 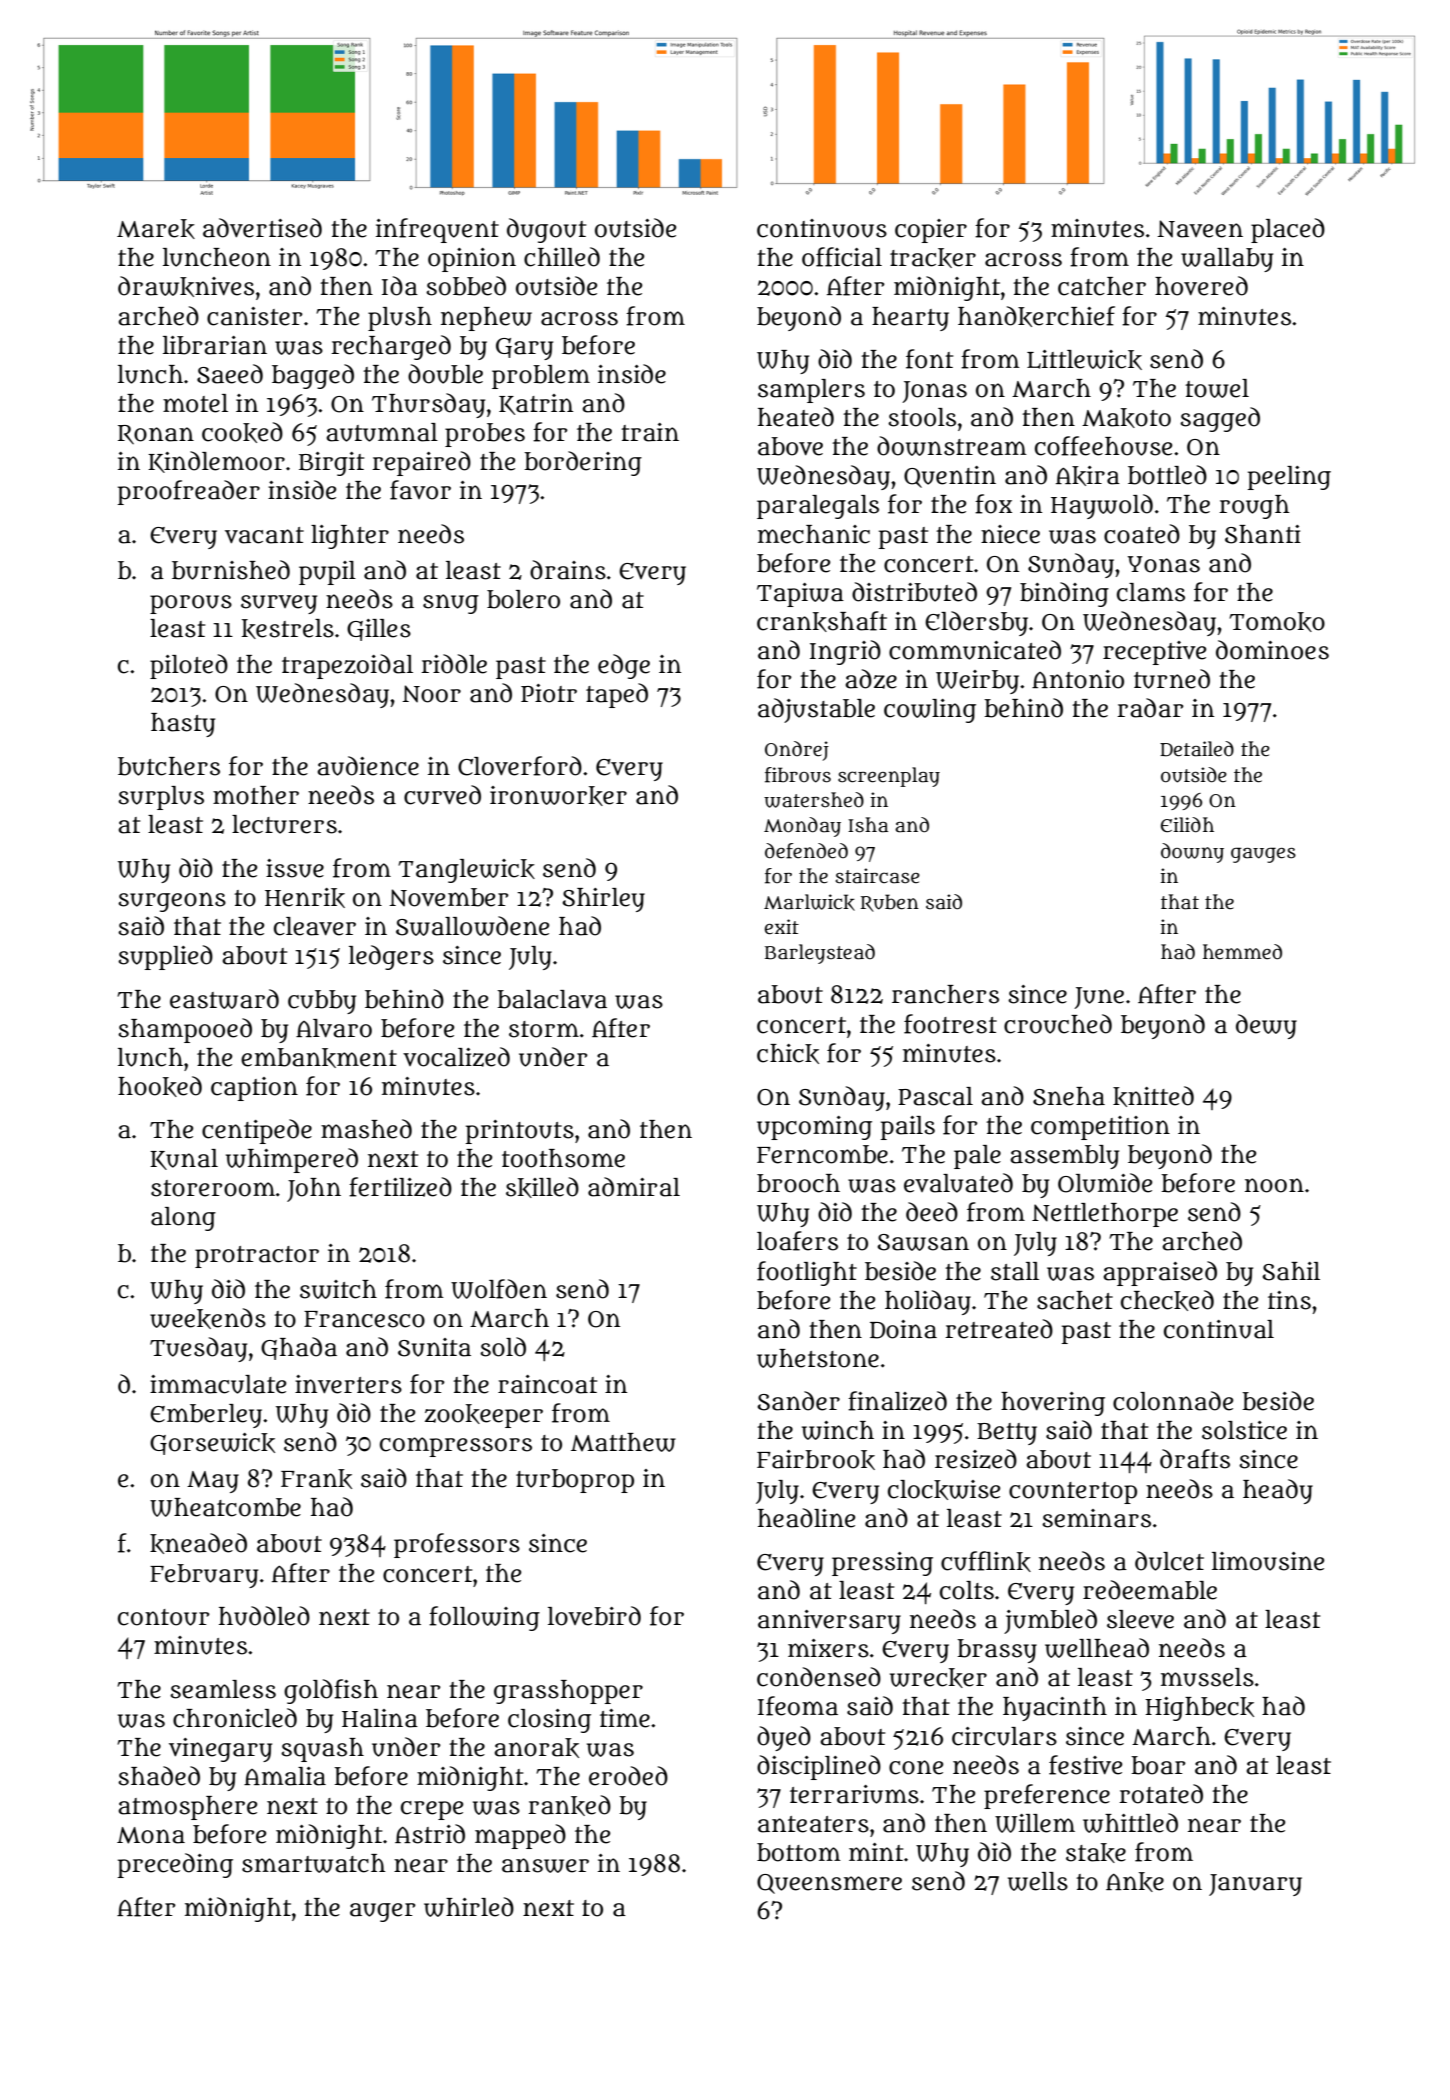 What do you see at coordinates (542, 1187) in the document?
I see `skilled` at bounding box center [542, 1187].
